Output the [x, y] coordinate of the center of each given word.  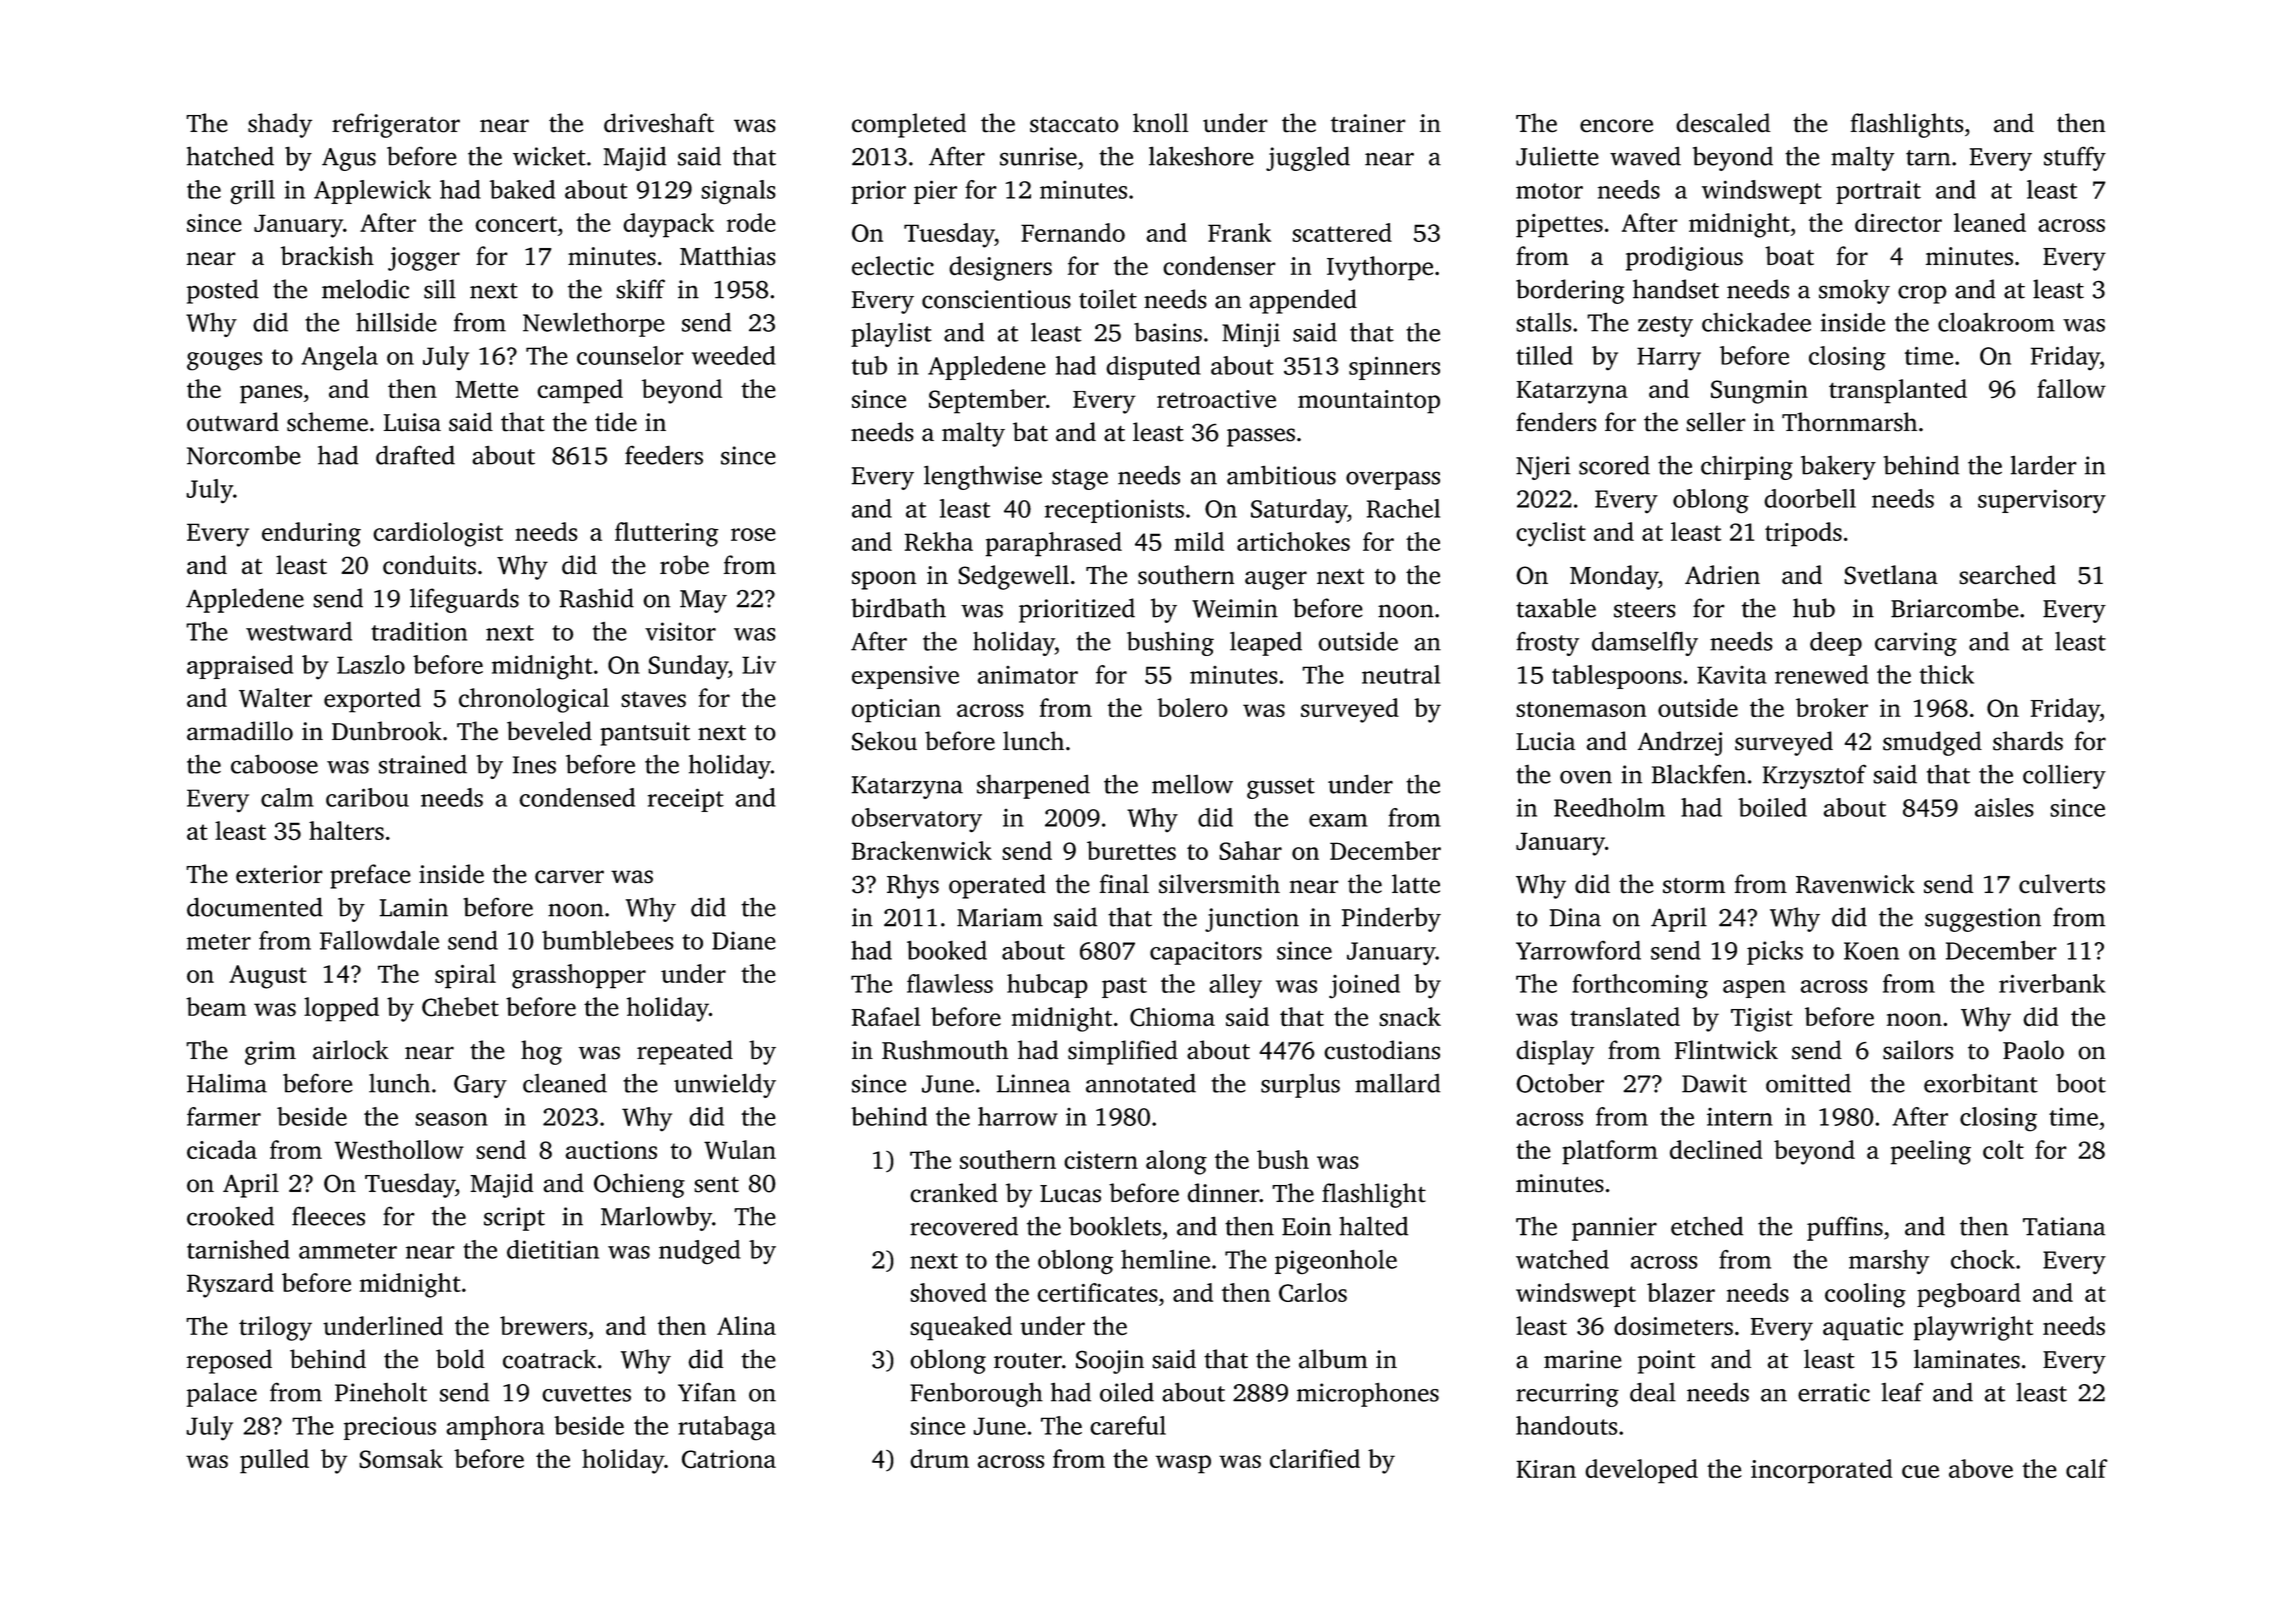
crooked [230, 1216]
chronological [534, 700]
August [268, 977]
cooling [1865, 1295]
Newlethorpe [594, 324]
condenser [1219, 266]
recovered [964, 1226]
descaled [1723, 123]
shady [280, 125]
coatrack [549, 1359]
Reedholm [1609, 807]
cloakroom [1996, 322]
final [1124, 883]
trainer [1368, 123]
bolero [1192, 707]
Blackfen [1699, 774]
